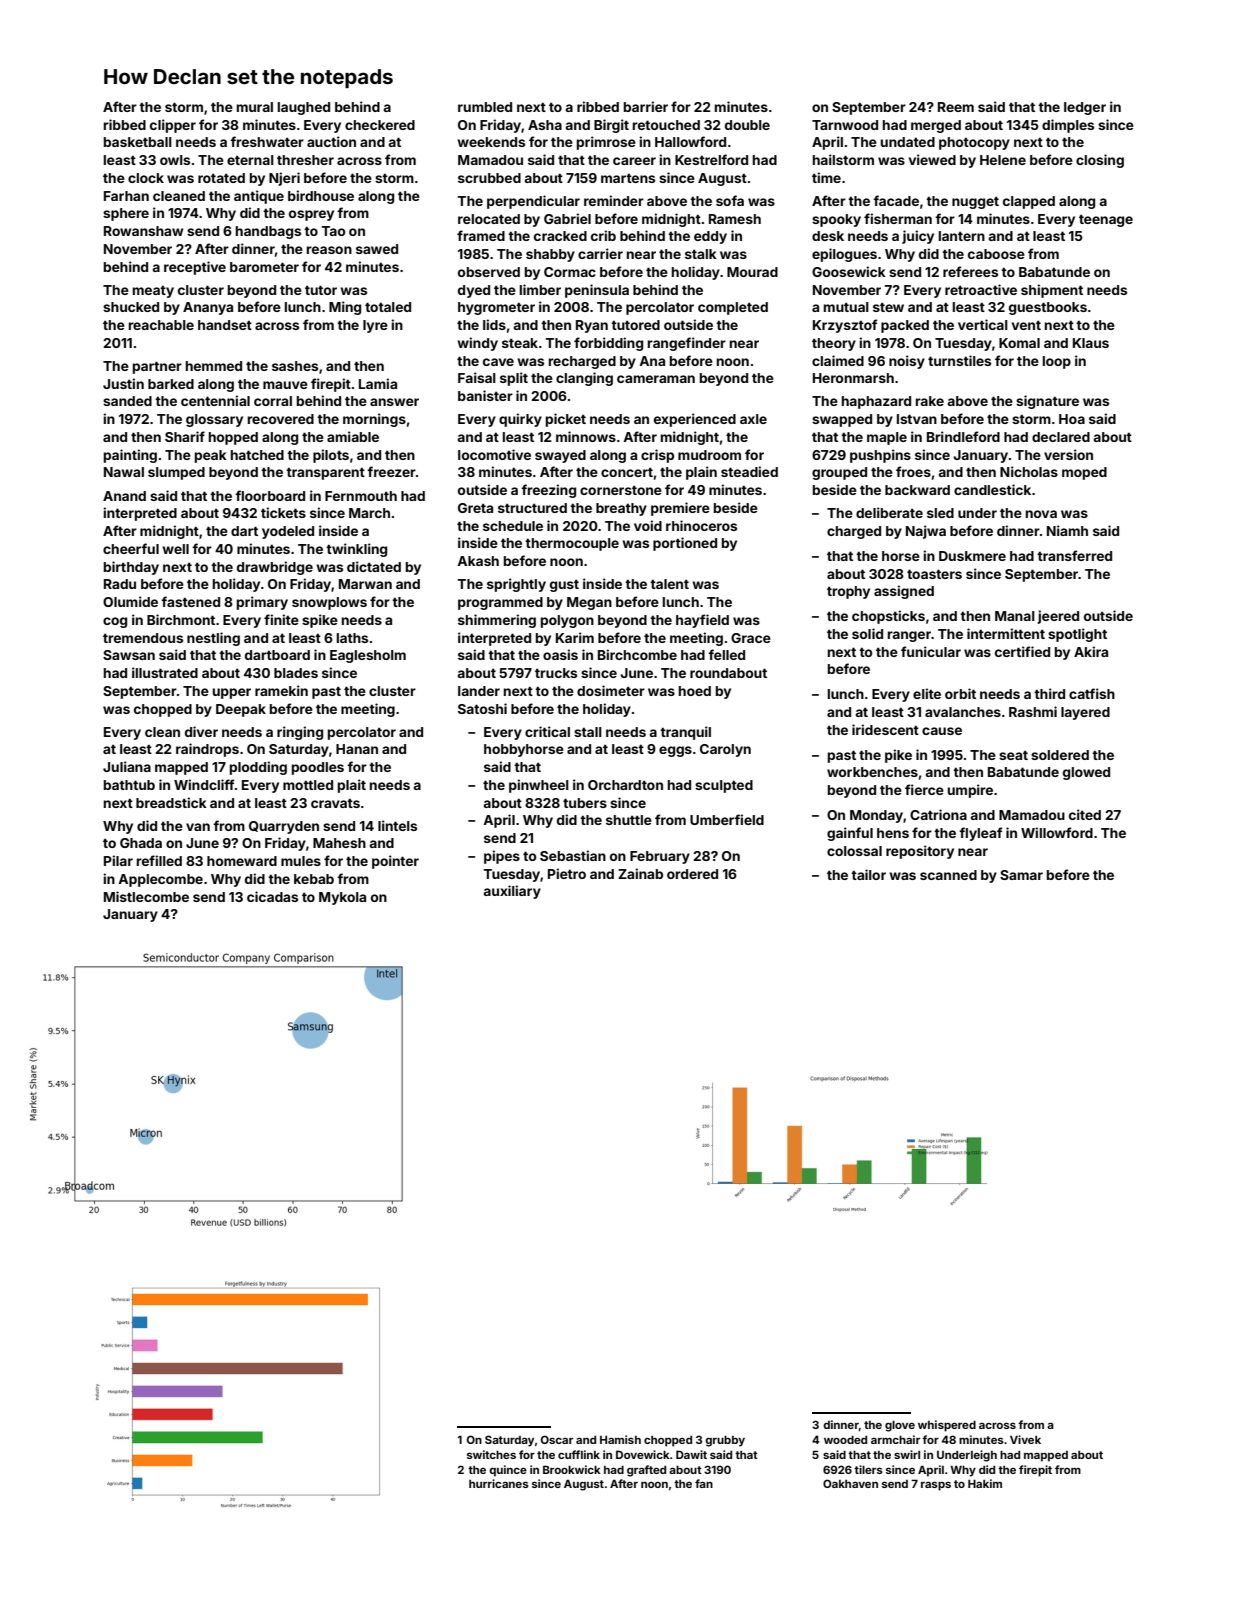  I want to click on rumbled, so click(485, 107).
